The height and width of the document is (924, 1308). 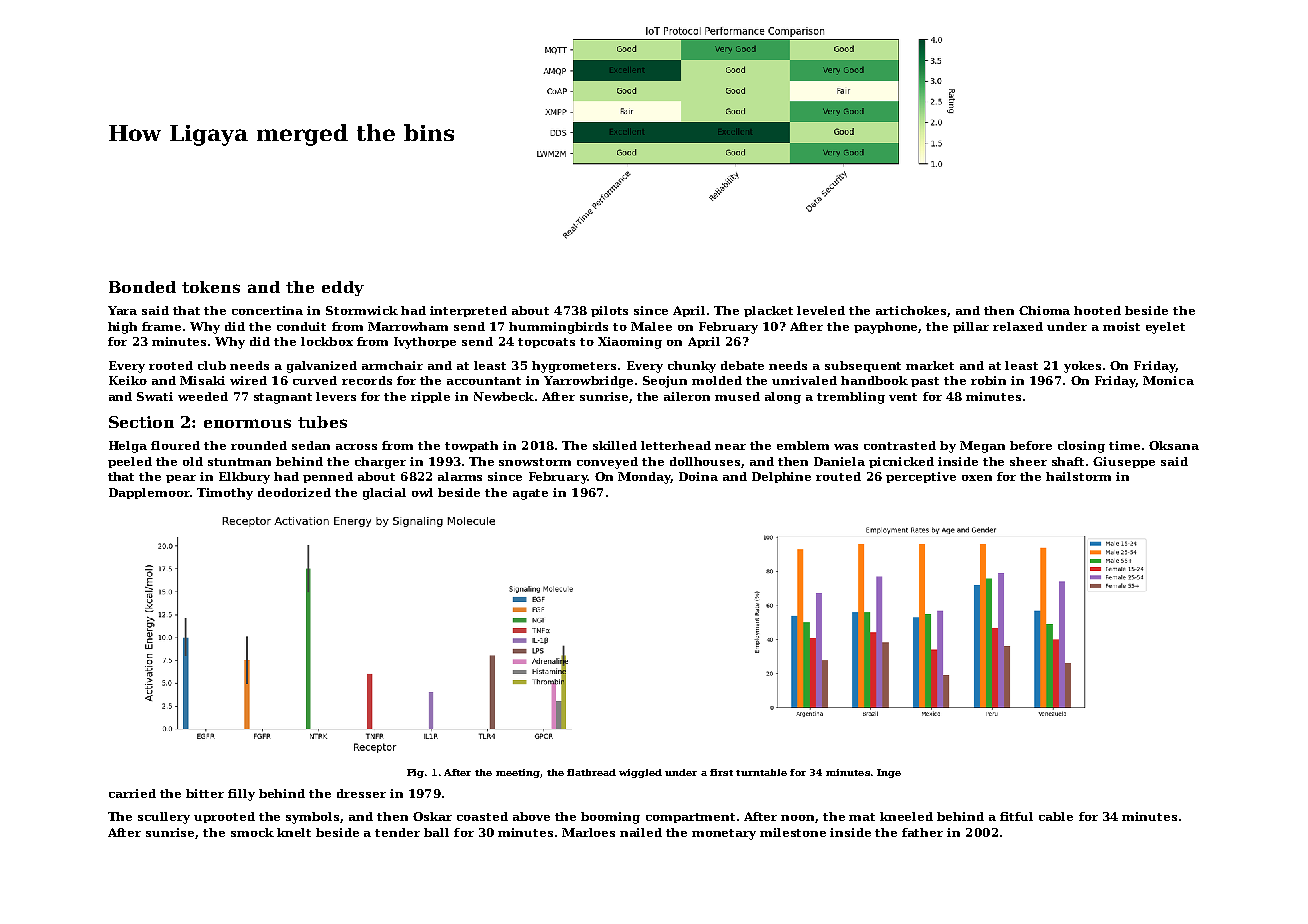 What do you see at coordinates (546, 343) in the document?
I see `topcoats` at bounding box center [546, 343].
